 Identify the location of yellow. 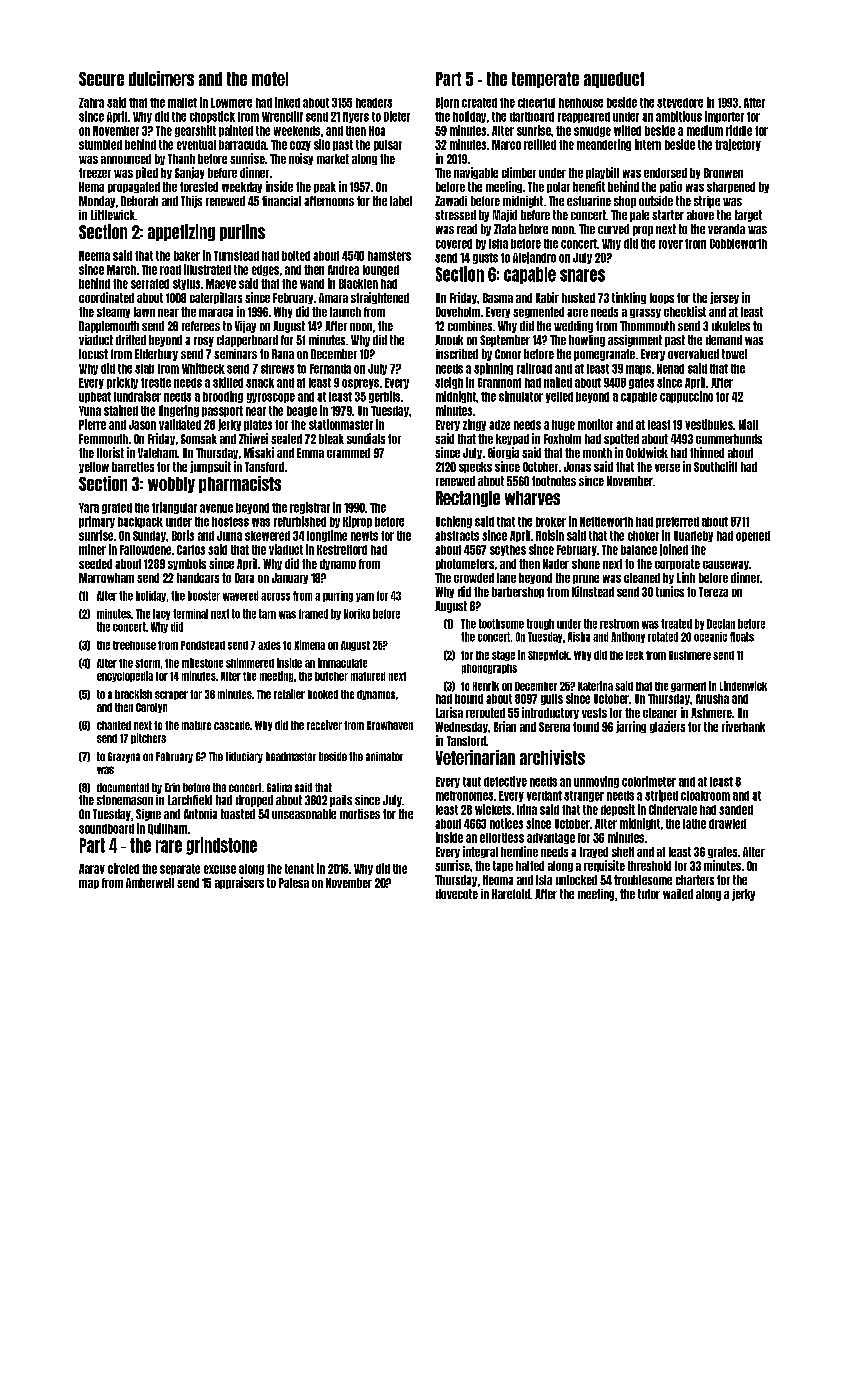
(94, 467).
